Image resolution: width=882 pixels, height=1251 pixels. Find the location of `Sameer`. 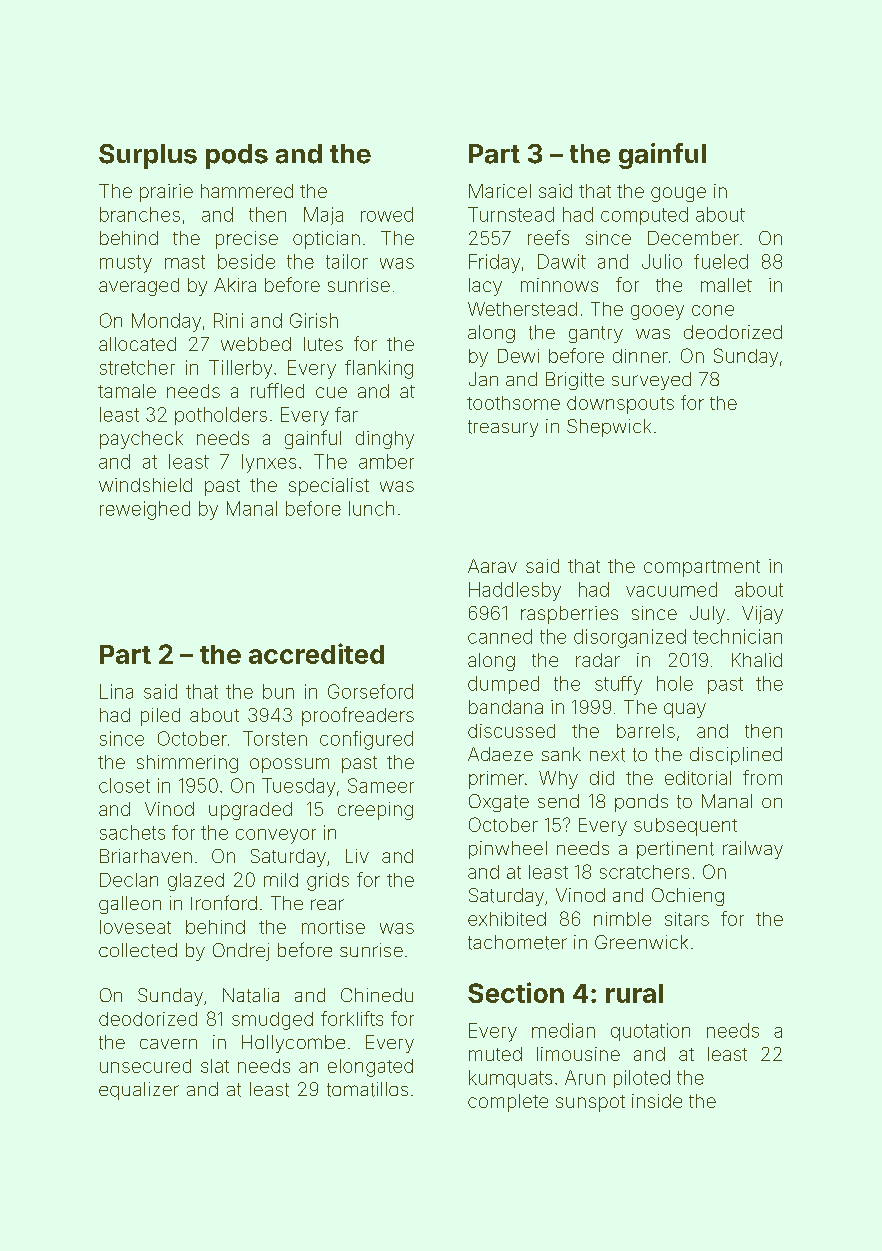

Sameer is located at coordinates (381, 785).
